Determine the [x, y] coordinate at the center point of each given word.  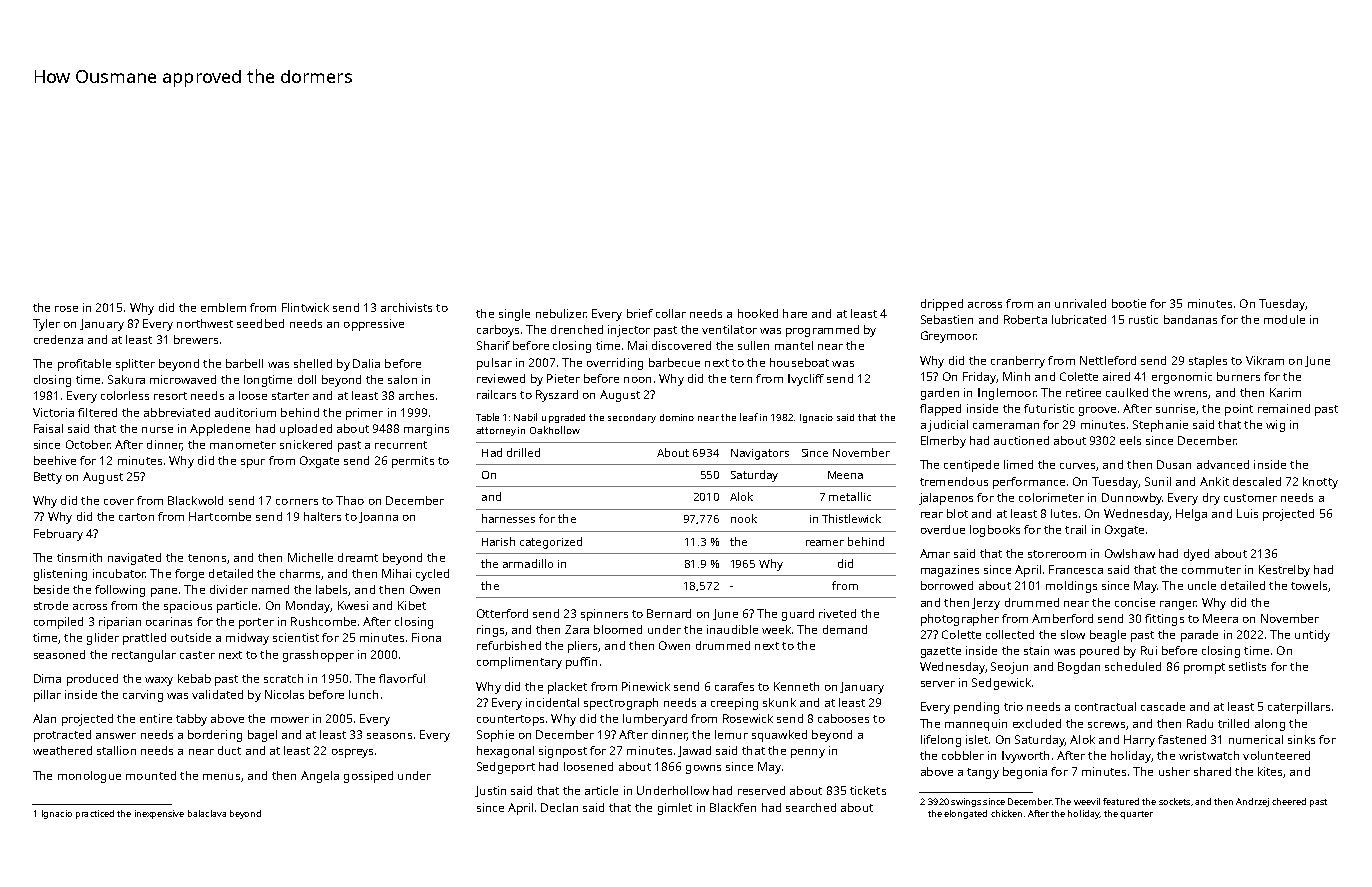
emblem [223, 307]
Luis [1247, 513]
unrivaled [1080, 303]
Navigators [760, 454]
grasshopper [318, 656]
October [88, 444]
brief [640, 313]
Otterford [502, 613]
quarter [1136, 815]
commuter [1211, 570]
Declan [559, 807]
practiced [95, 814]
